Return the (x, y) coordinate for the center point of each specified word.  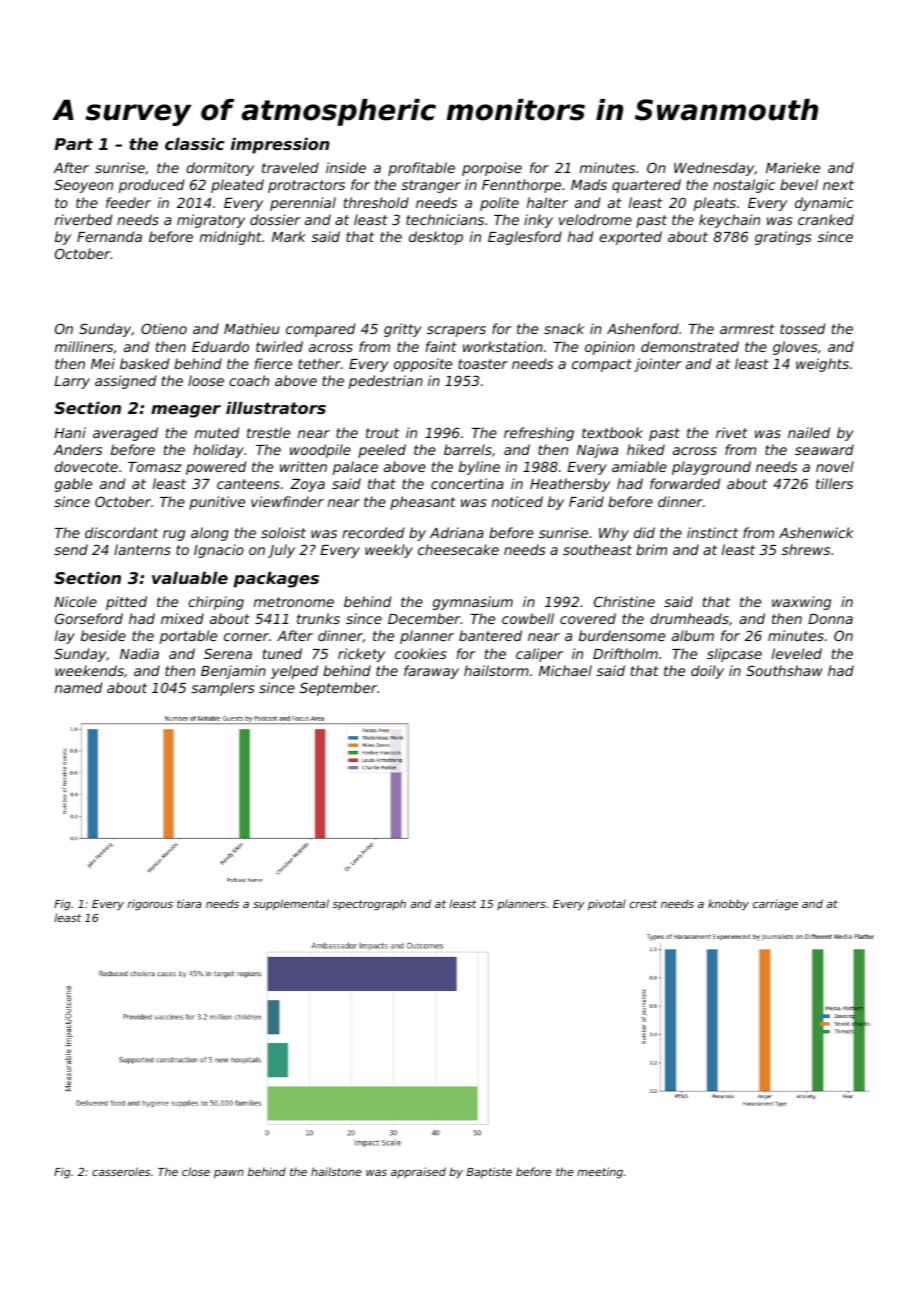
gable (73, 485)
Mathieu (251, 328)
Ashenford (643, 328)
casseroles (121, 1171)
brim (651, 549)
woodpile (320, 451)
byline (479, 468)
